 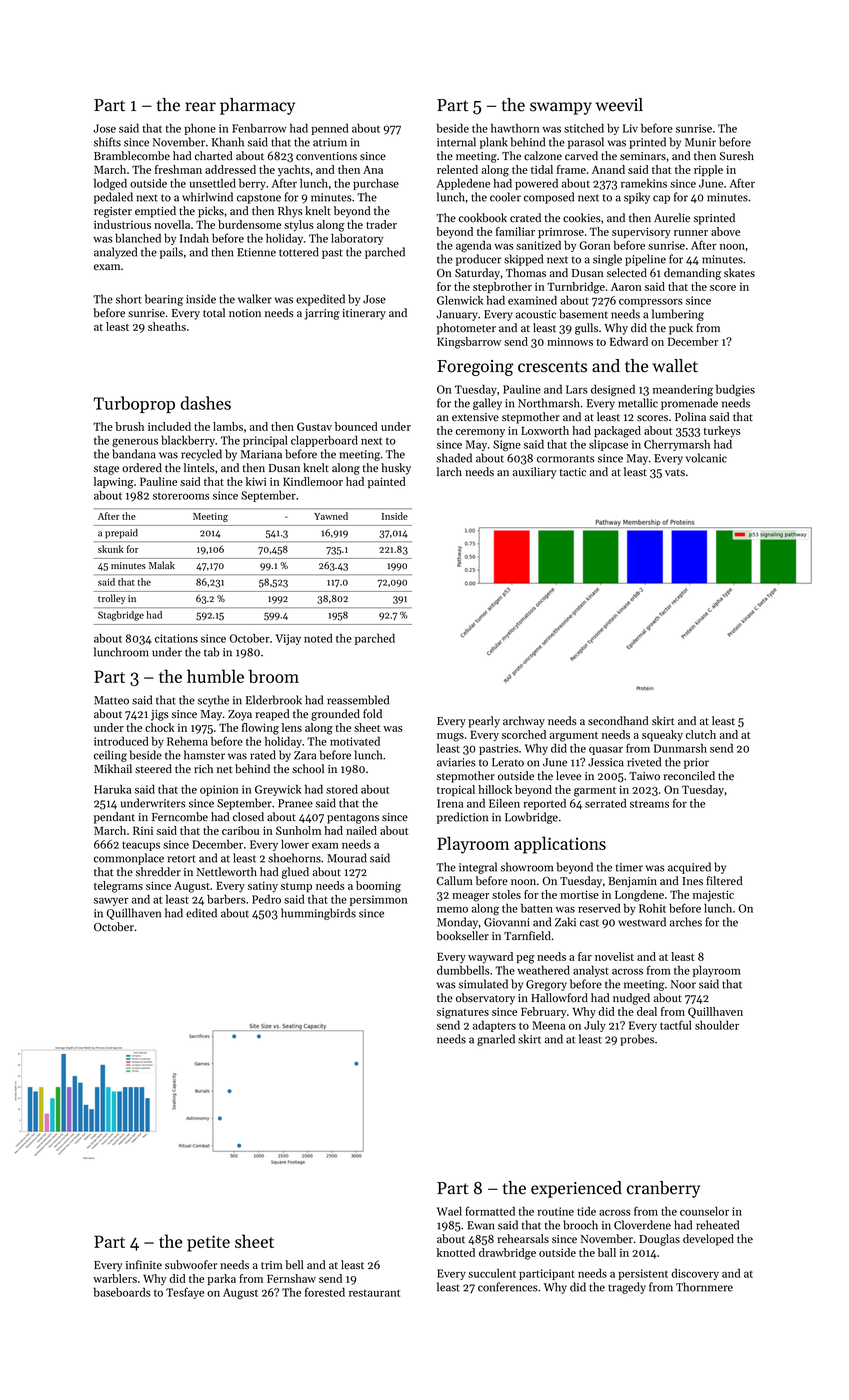 What do you see at coordinates (208, 1243) in the document?
I see `petite` at bounding box center [208, 1243].
